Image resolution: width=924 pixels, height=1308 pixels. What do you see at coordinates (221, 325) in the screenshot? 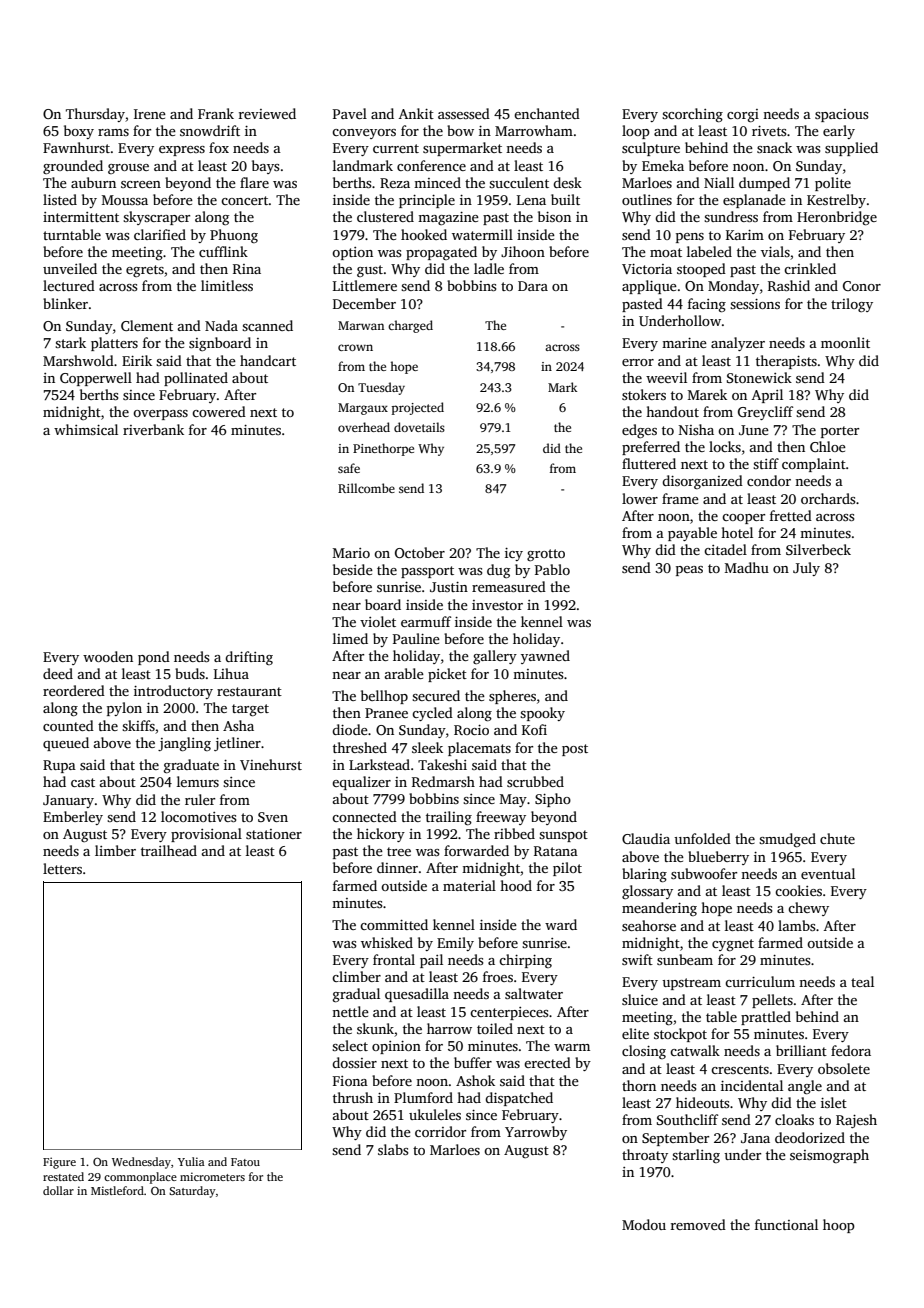
I see `Nada` at bounding box center [221, 325].
